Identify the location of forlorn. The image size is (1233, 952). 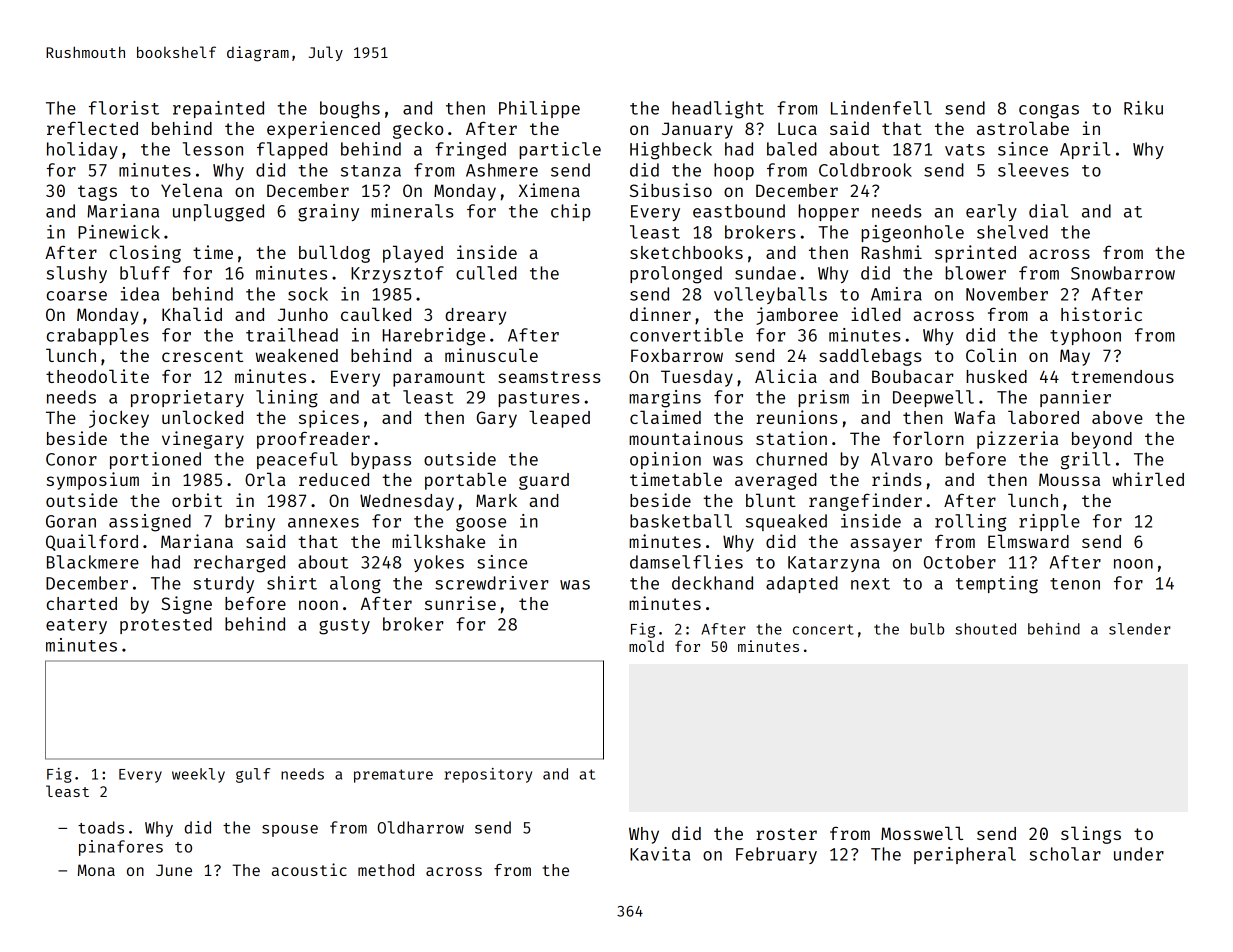
(928, 438).
